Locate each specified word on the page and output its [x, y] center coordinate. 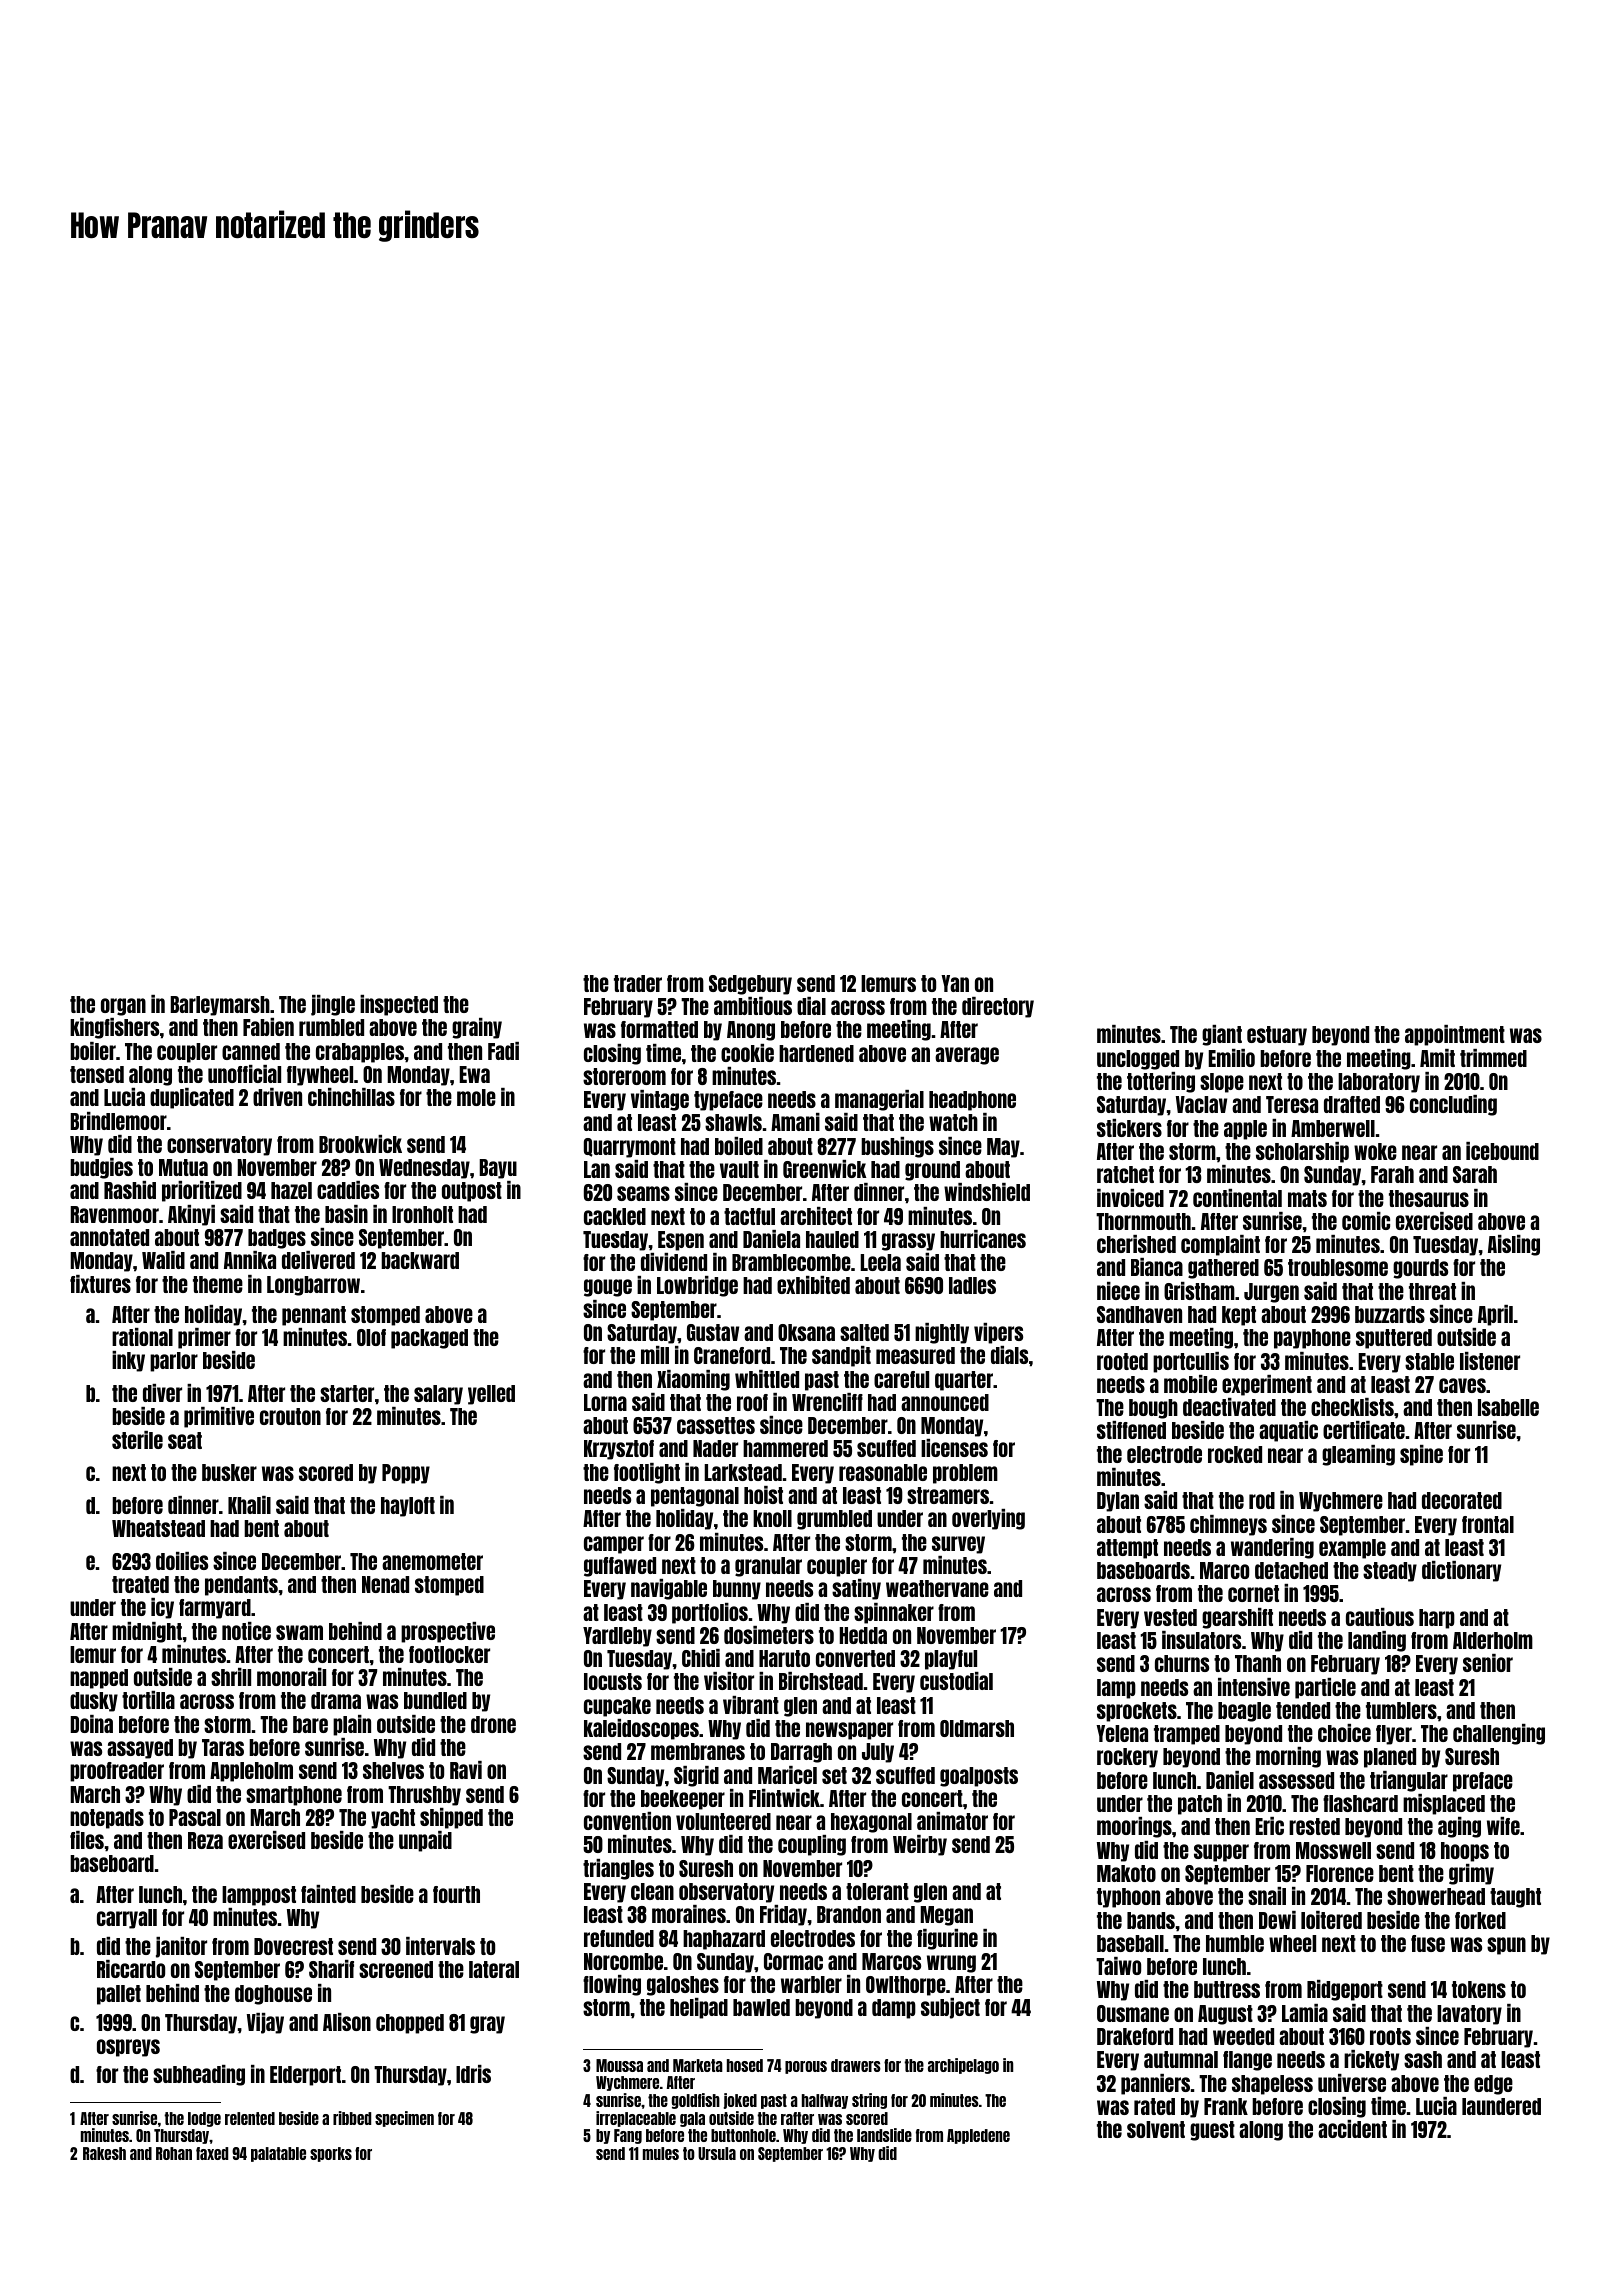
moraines [689, 1914]
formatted [659, 1029]
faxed [212, 2153]
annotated [109, 1237]
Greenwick [825, 1169]
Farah [1392, 1174]
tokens [1479, 1989]
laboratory [1379, 1083]
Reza [205, 1840]
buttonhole [743, 2135]
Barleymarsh [220, 1006]
